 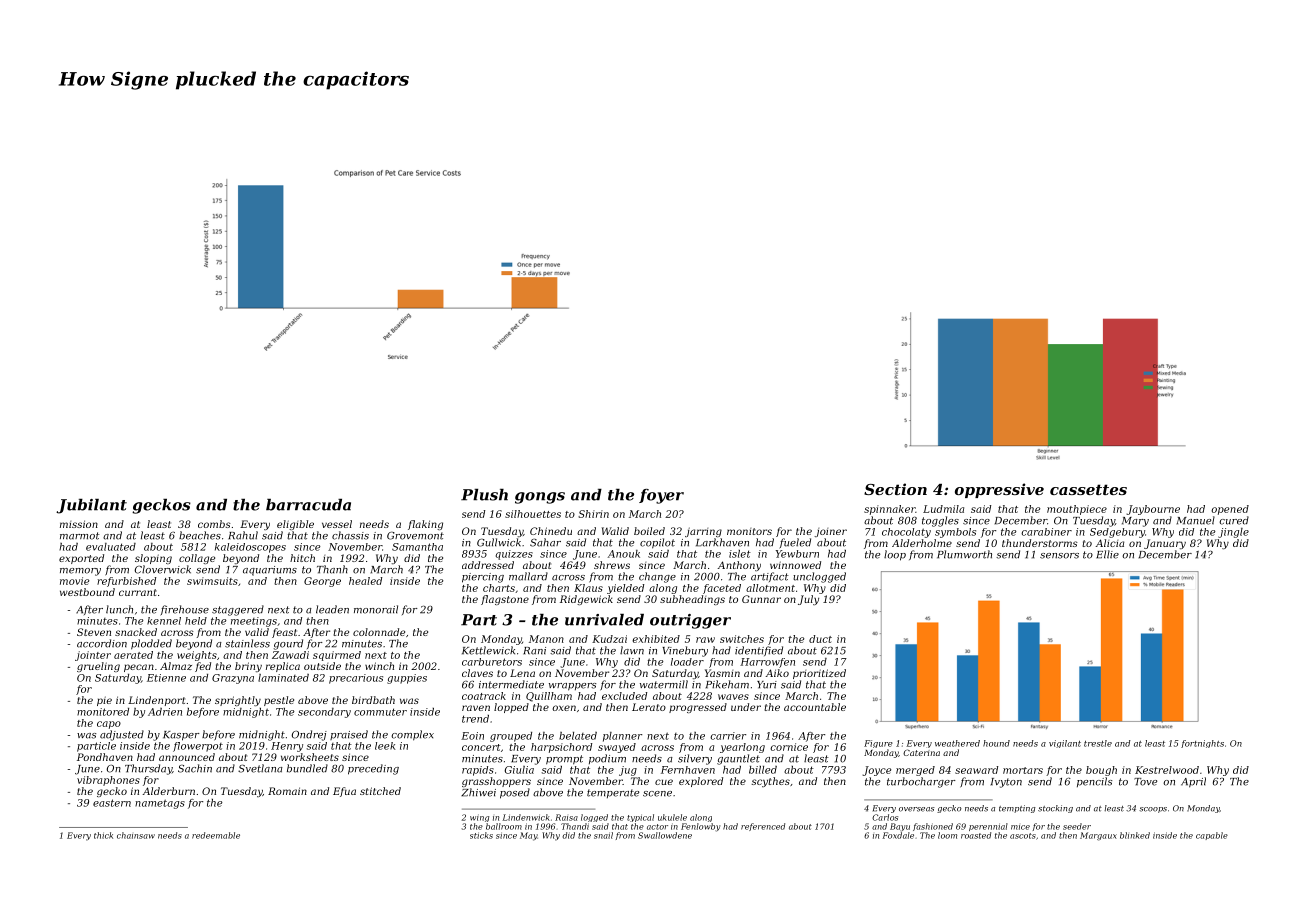 I want to click on barracuda, so click(x=308, y=505).
